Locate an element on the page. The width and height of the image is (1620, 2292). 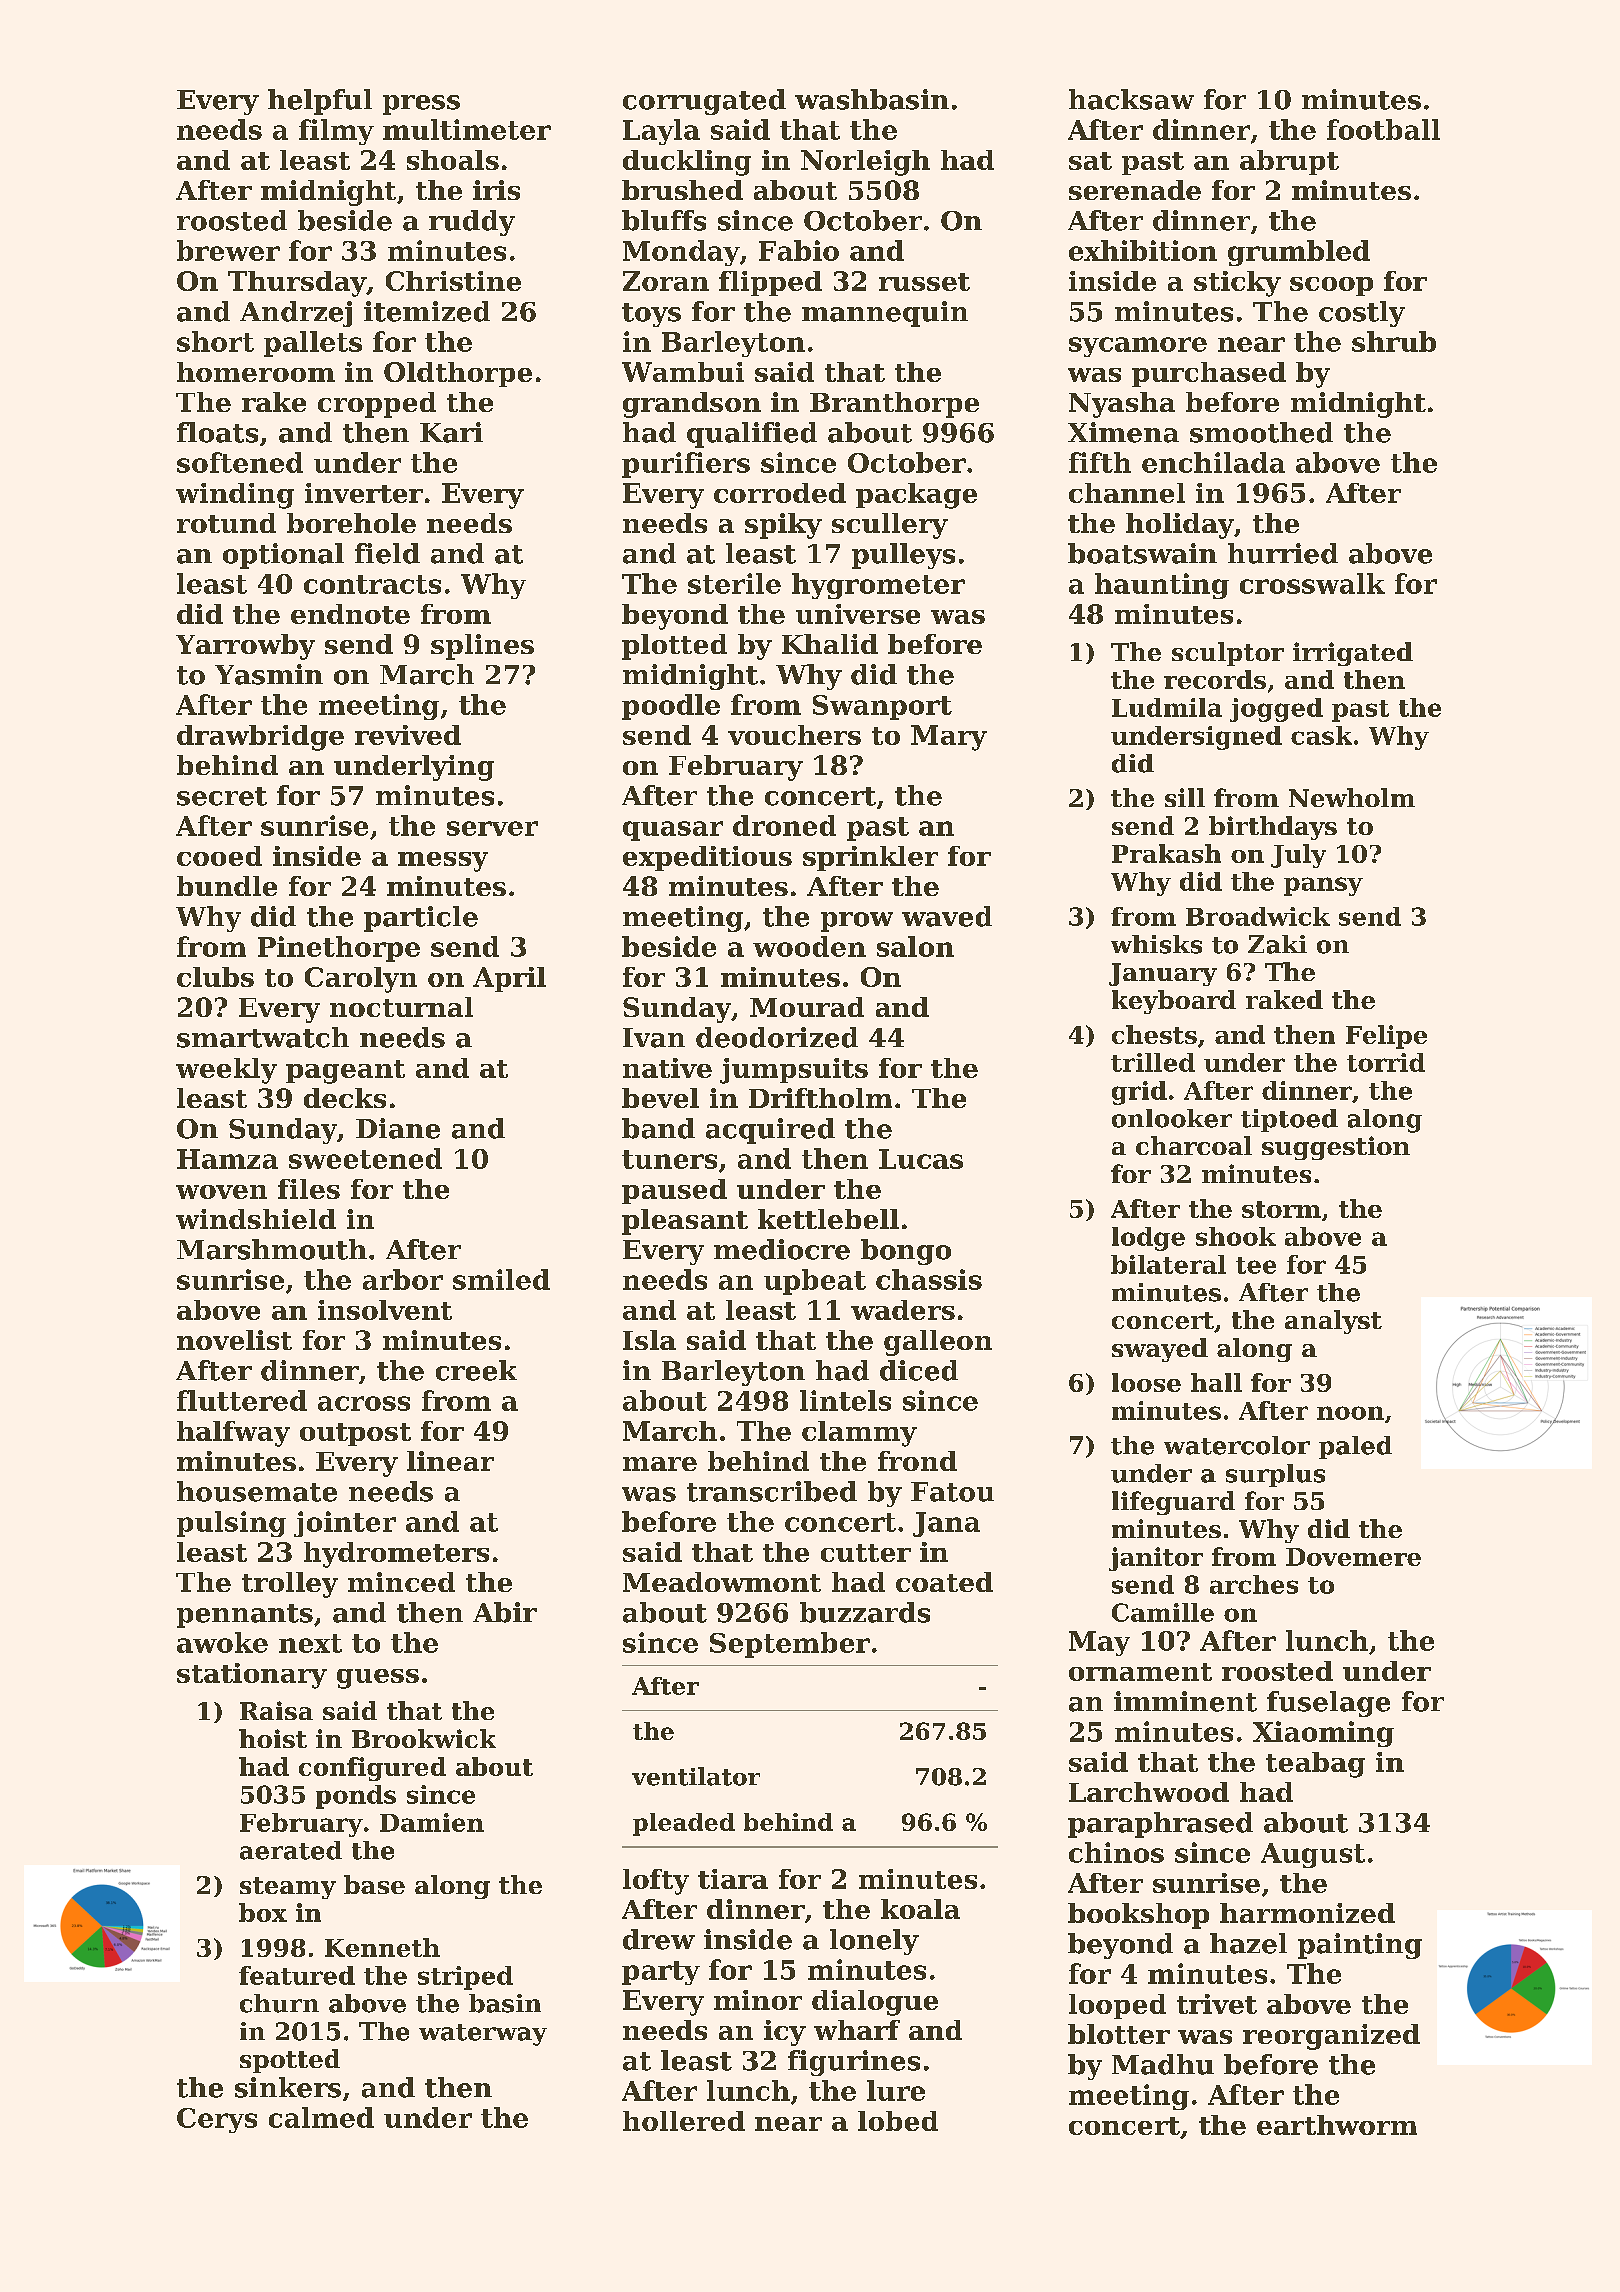
ventilator is located at coordinates (696, 1776).
